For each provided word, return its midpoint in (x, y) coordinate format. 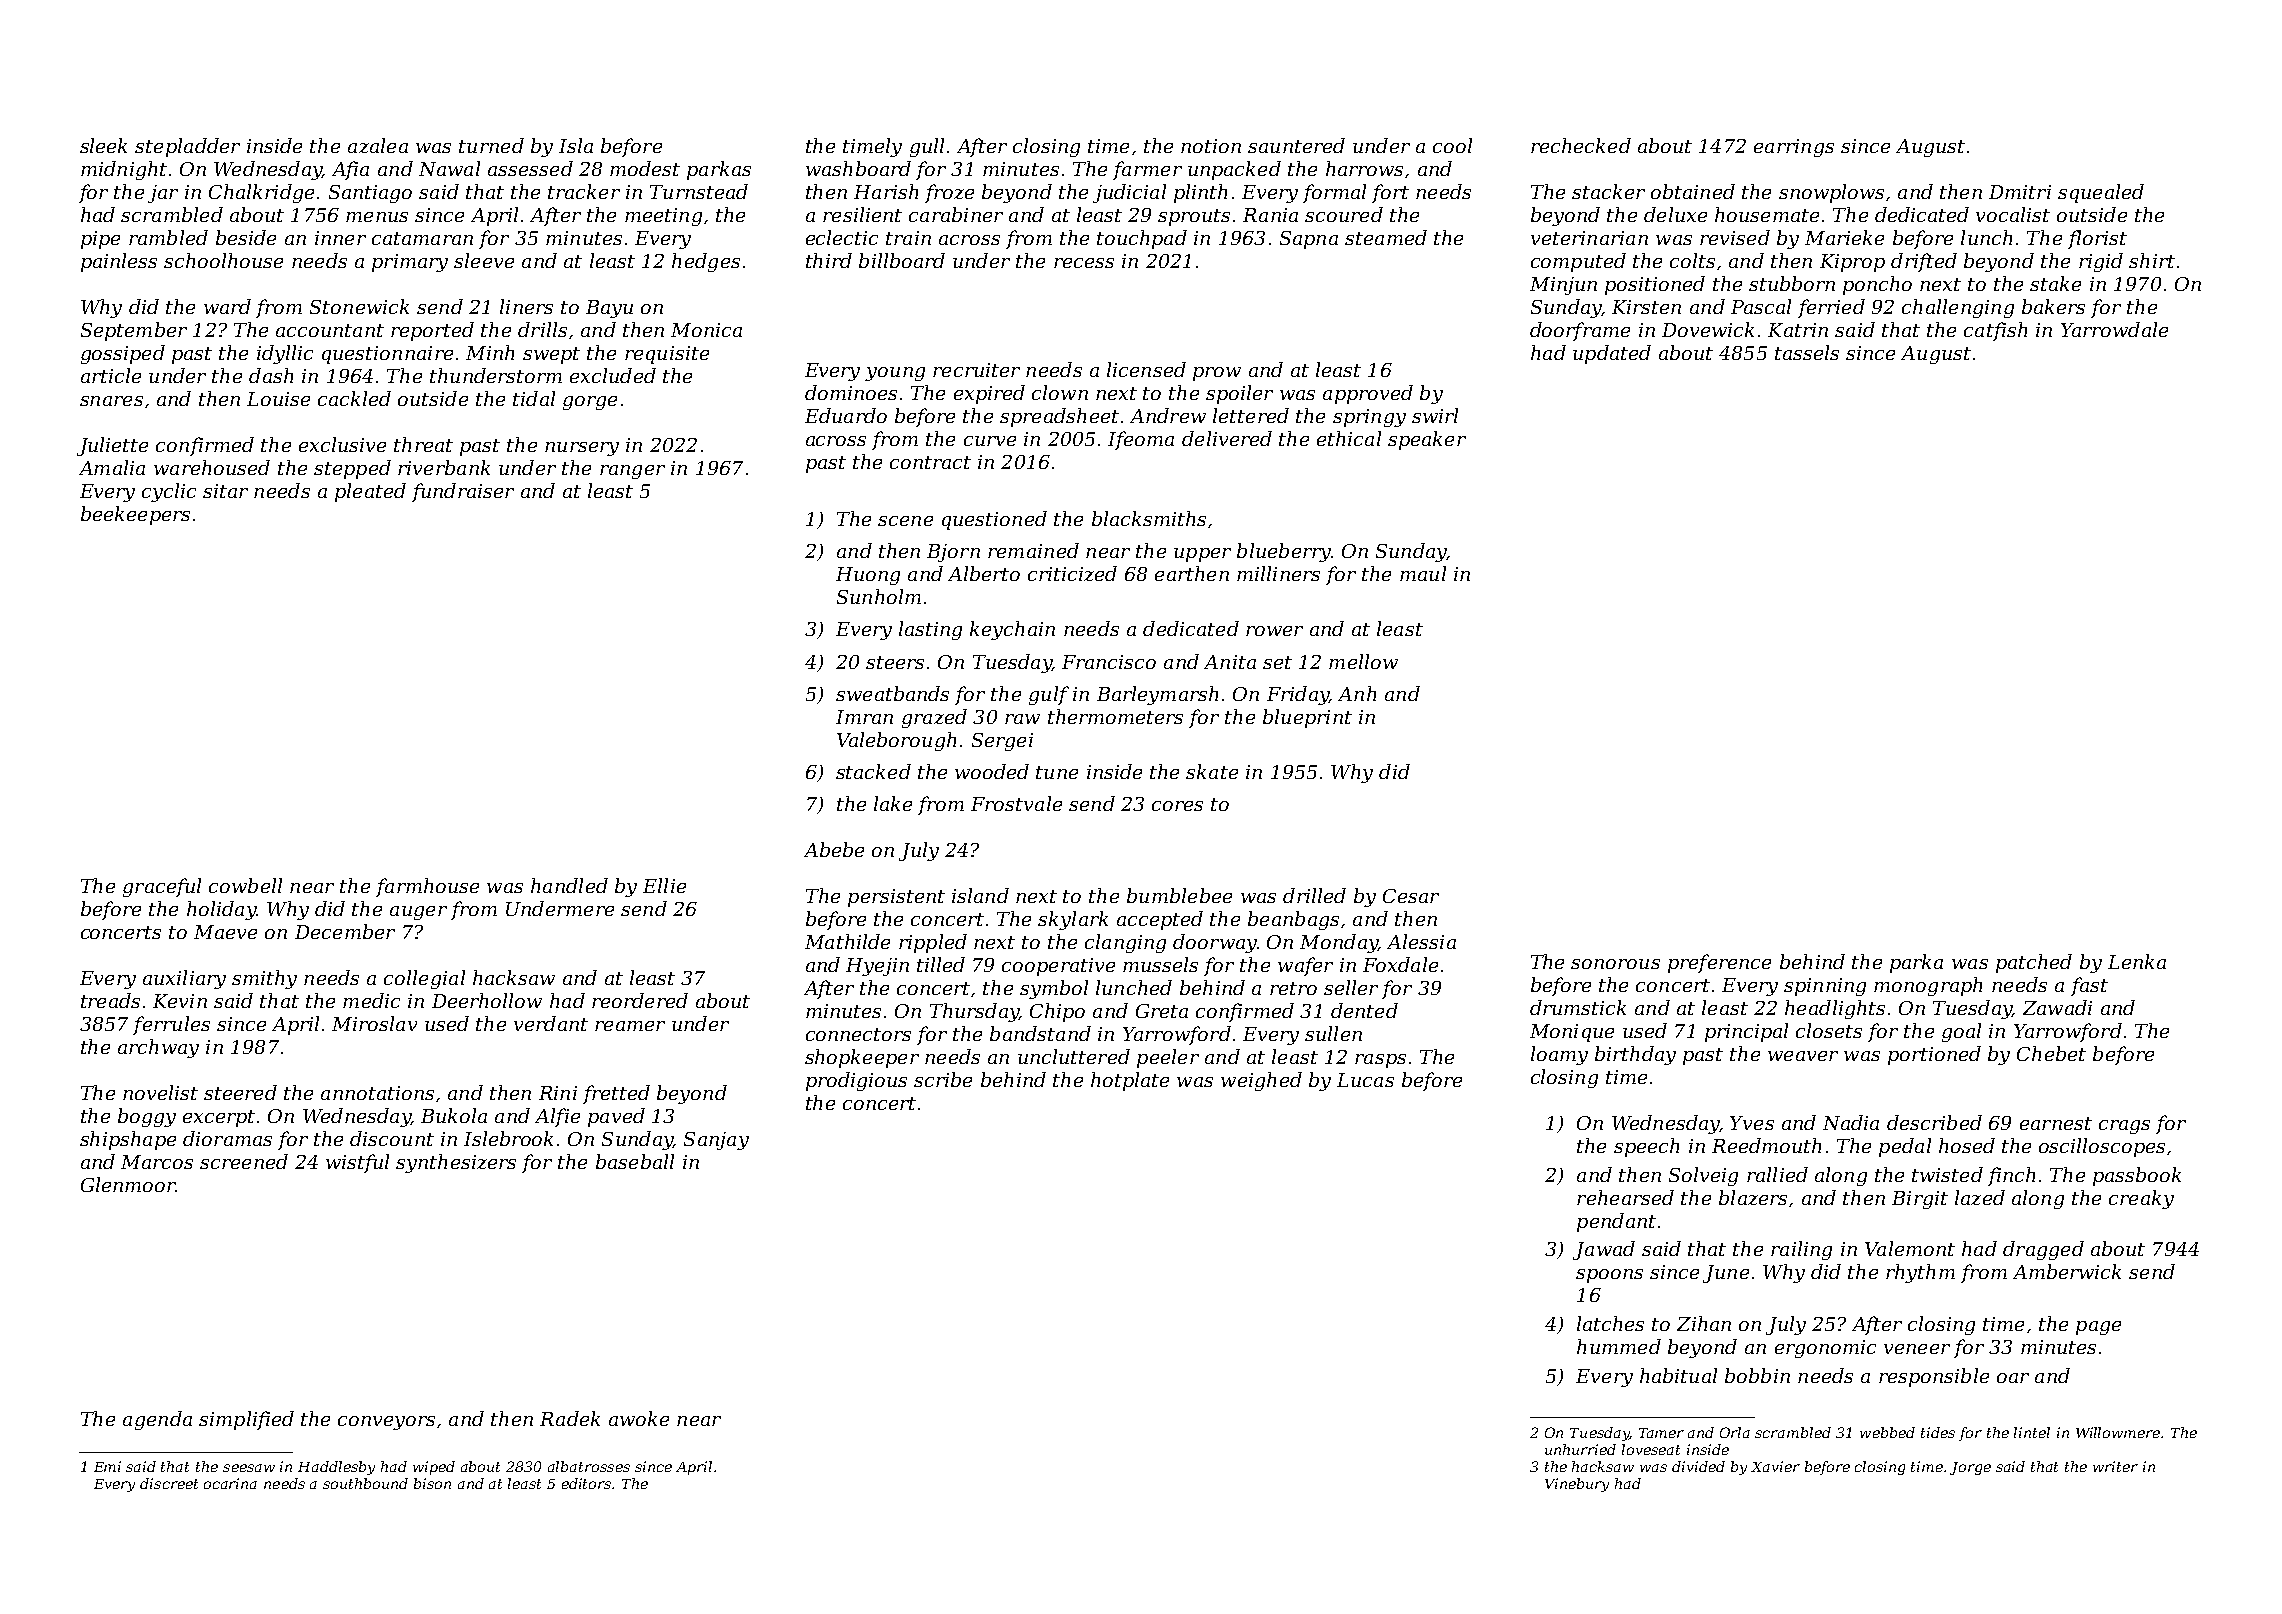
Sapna (1309, 240)
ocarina (230, 1483)
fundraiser (463, 492)
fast (2089, 986)
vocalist (2013, 214)
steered (240, 1092)
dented (1364, 1010)
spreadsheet (1059, 417)
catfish (1995, 331)
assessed (530, 168)
